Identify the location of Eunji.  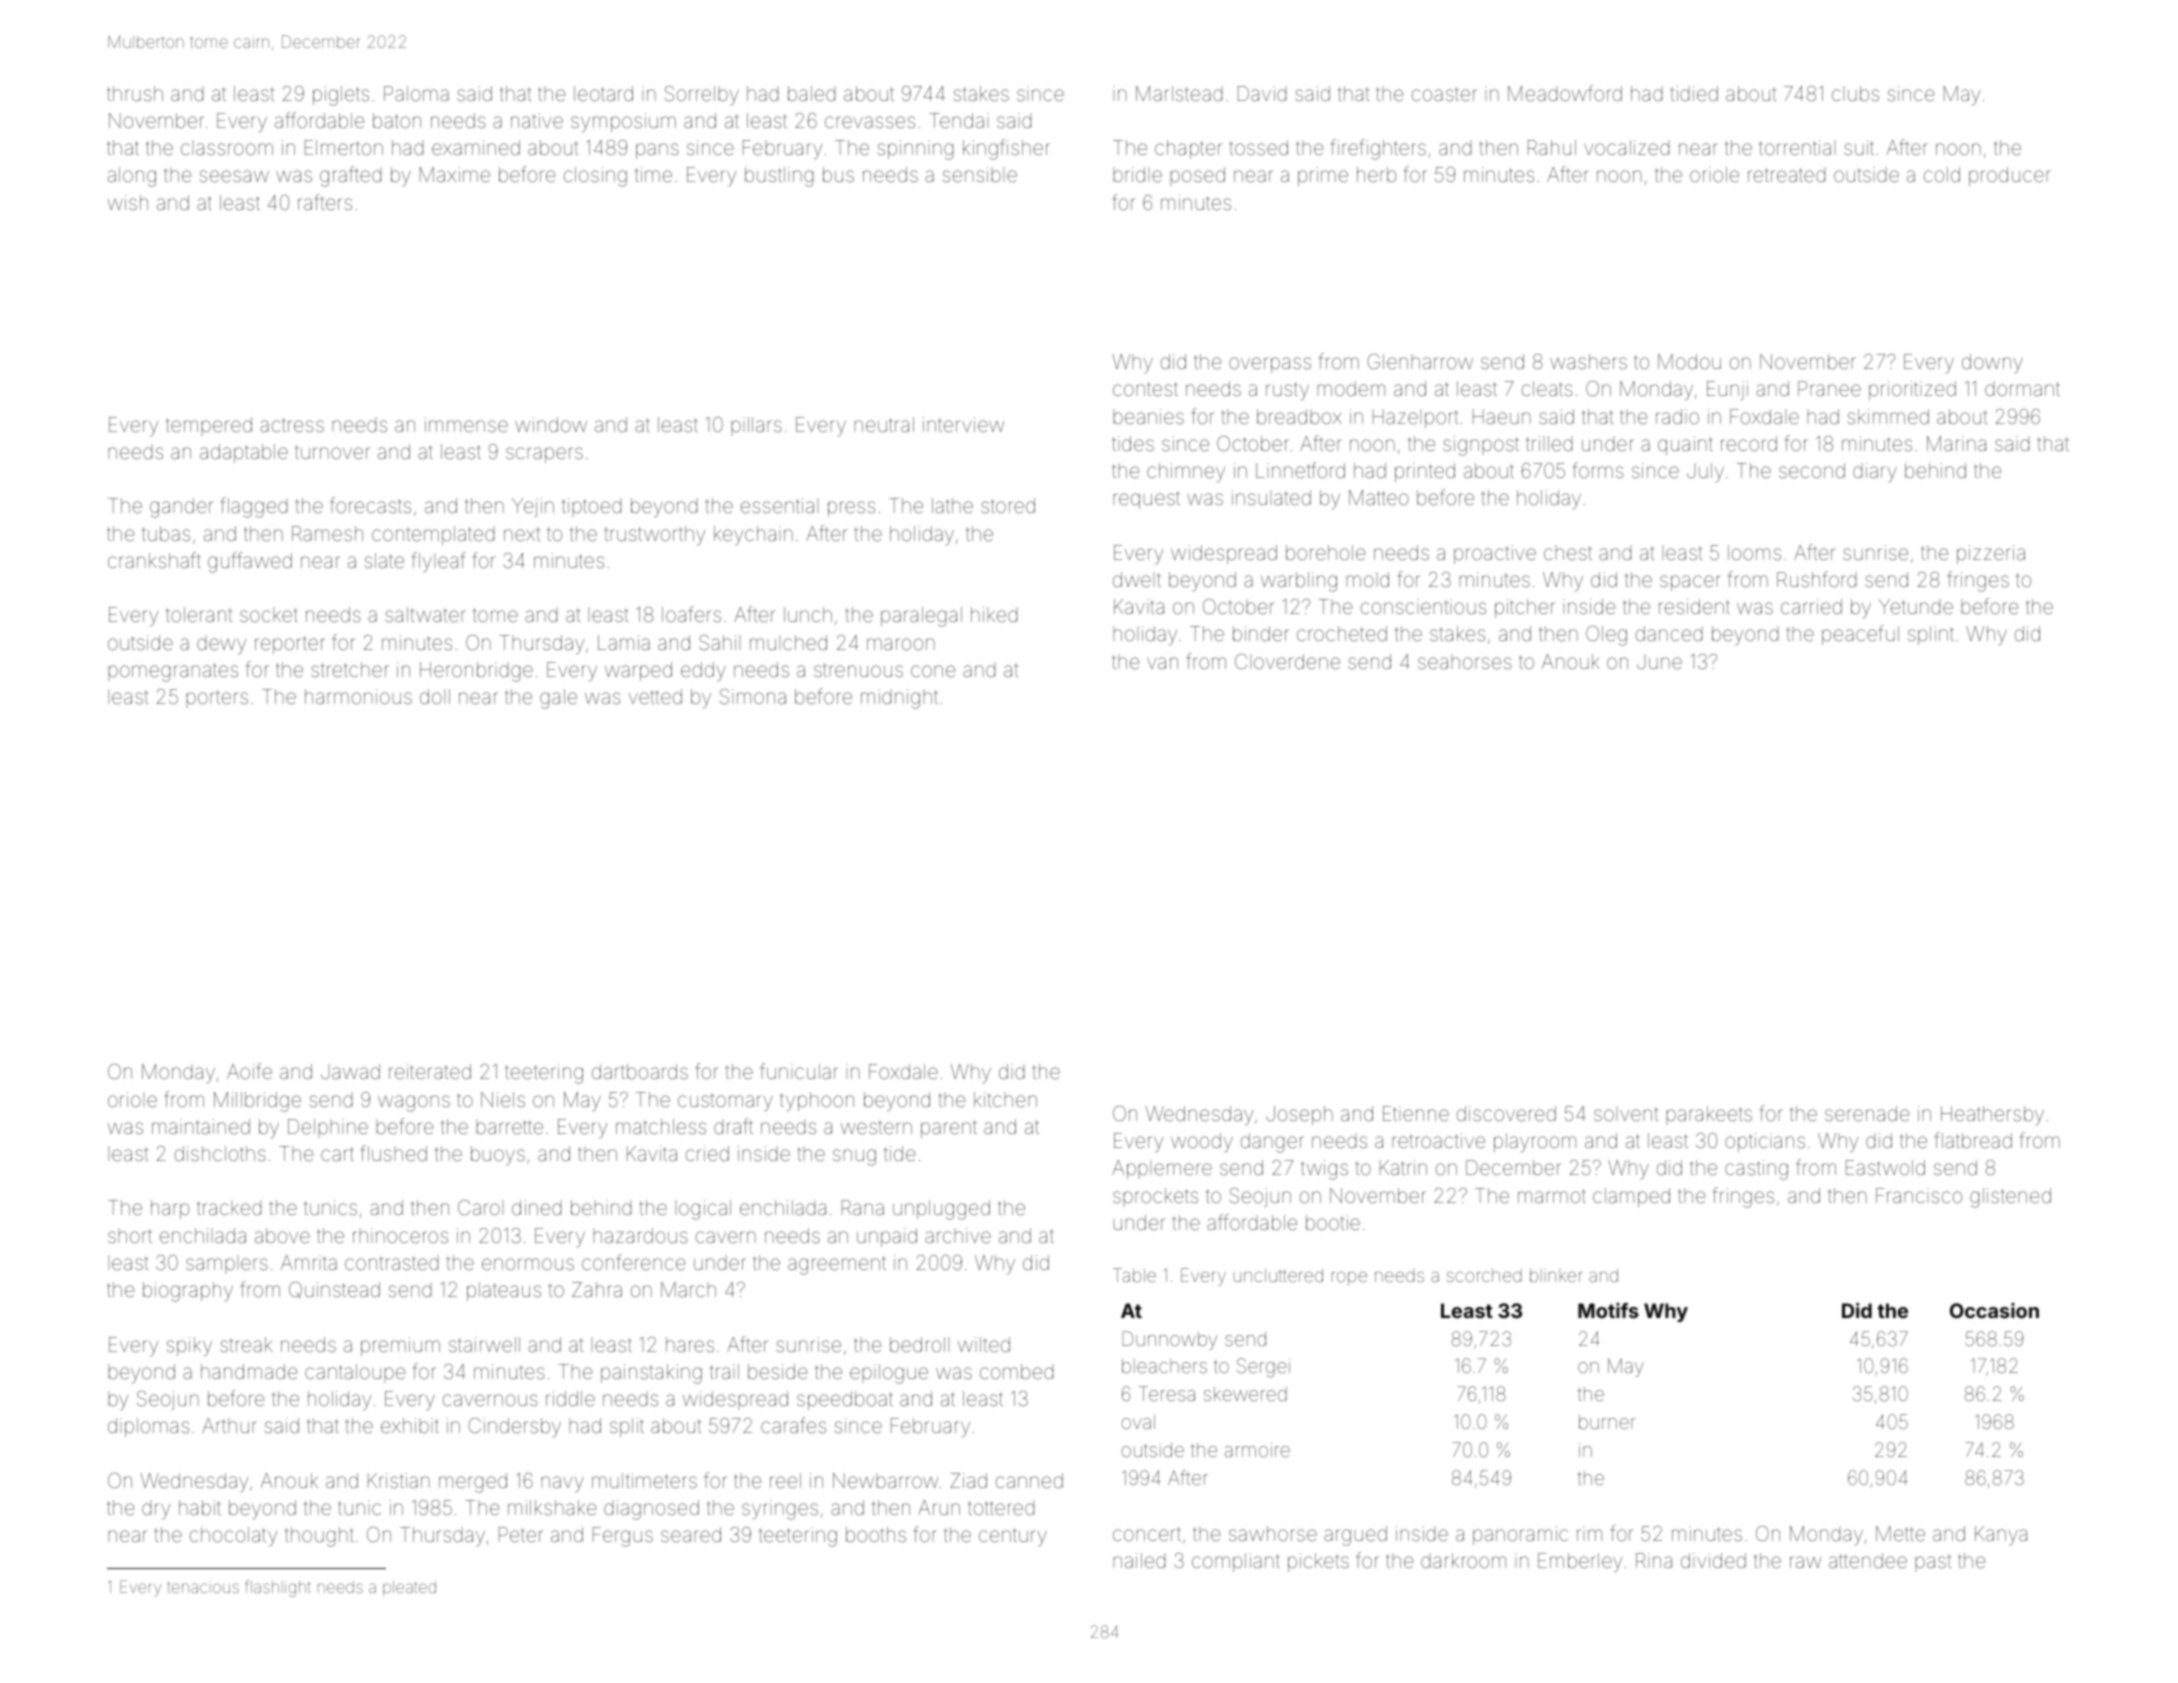
(1727, 390).
